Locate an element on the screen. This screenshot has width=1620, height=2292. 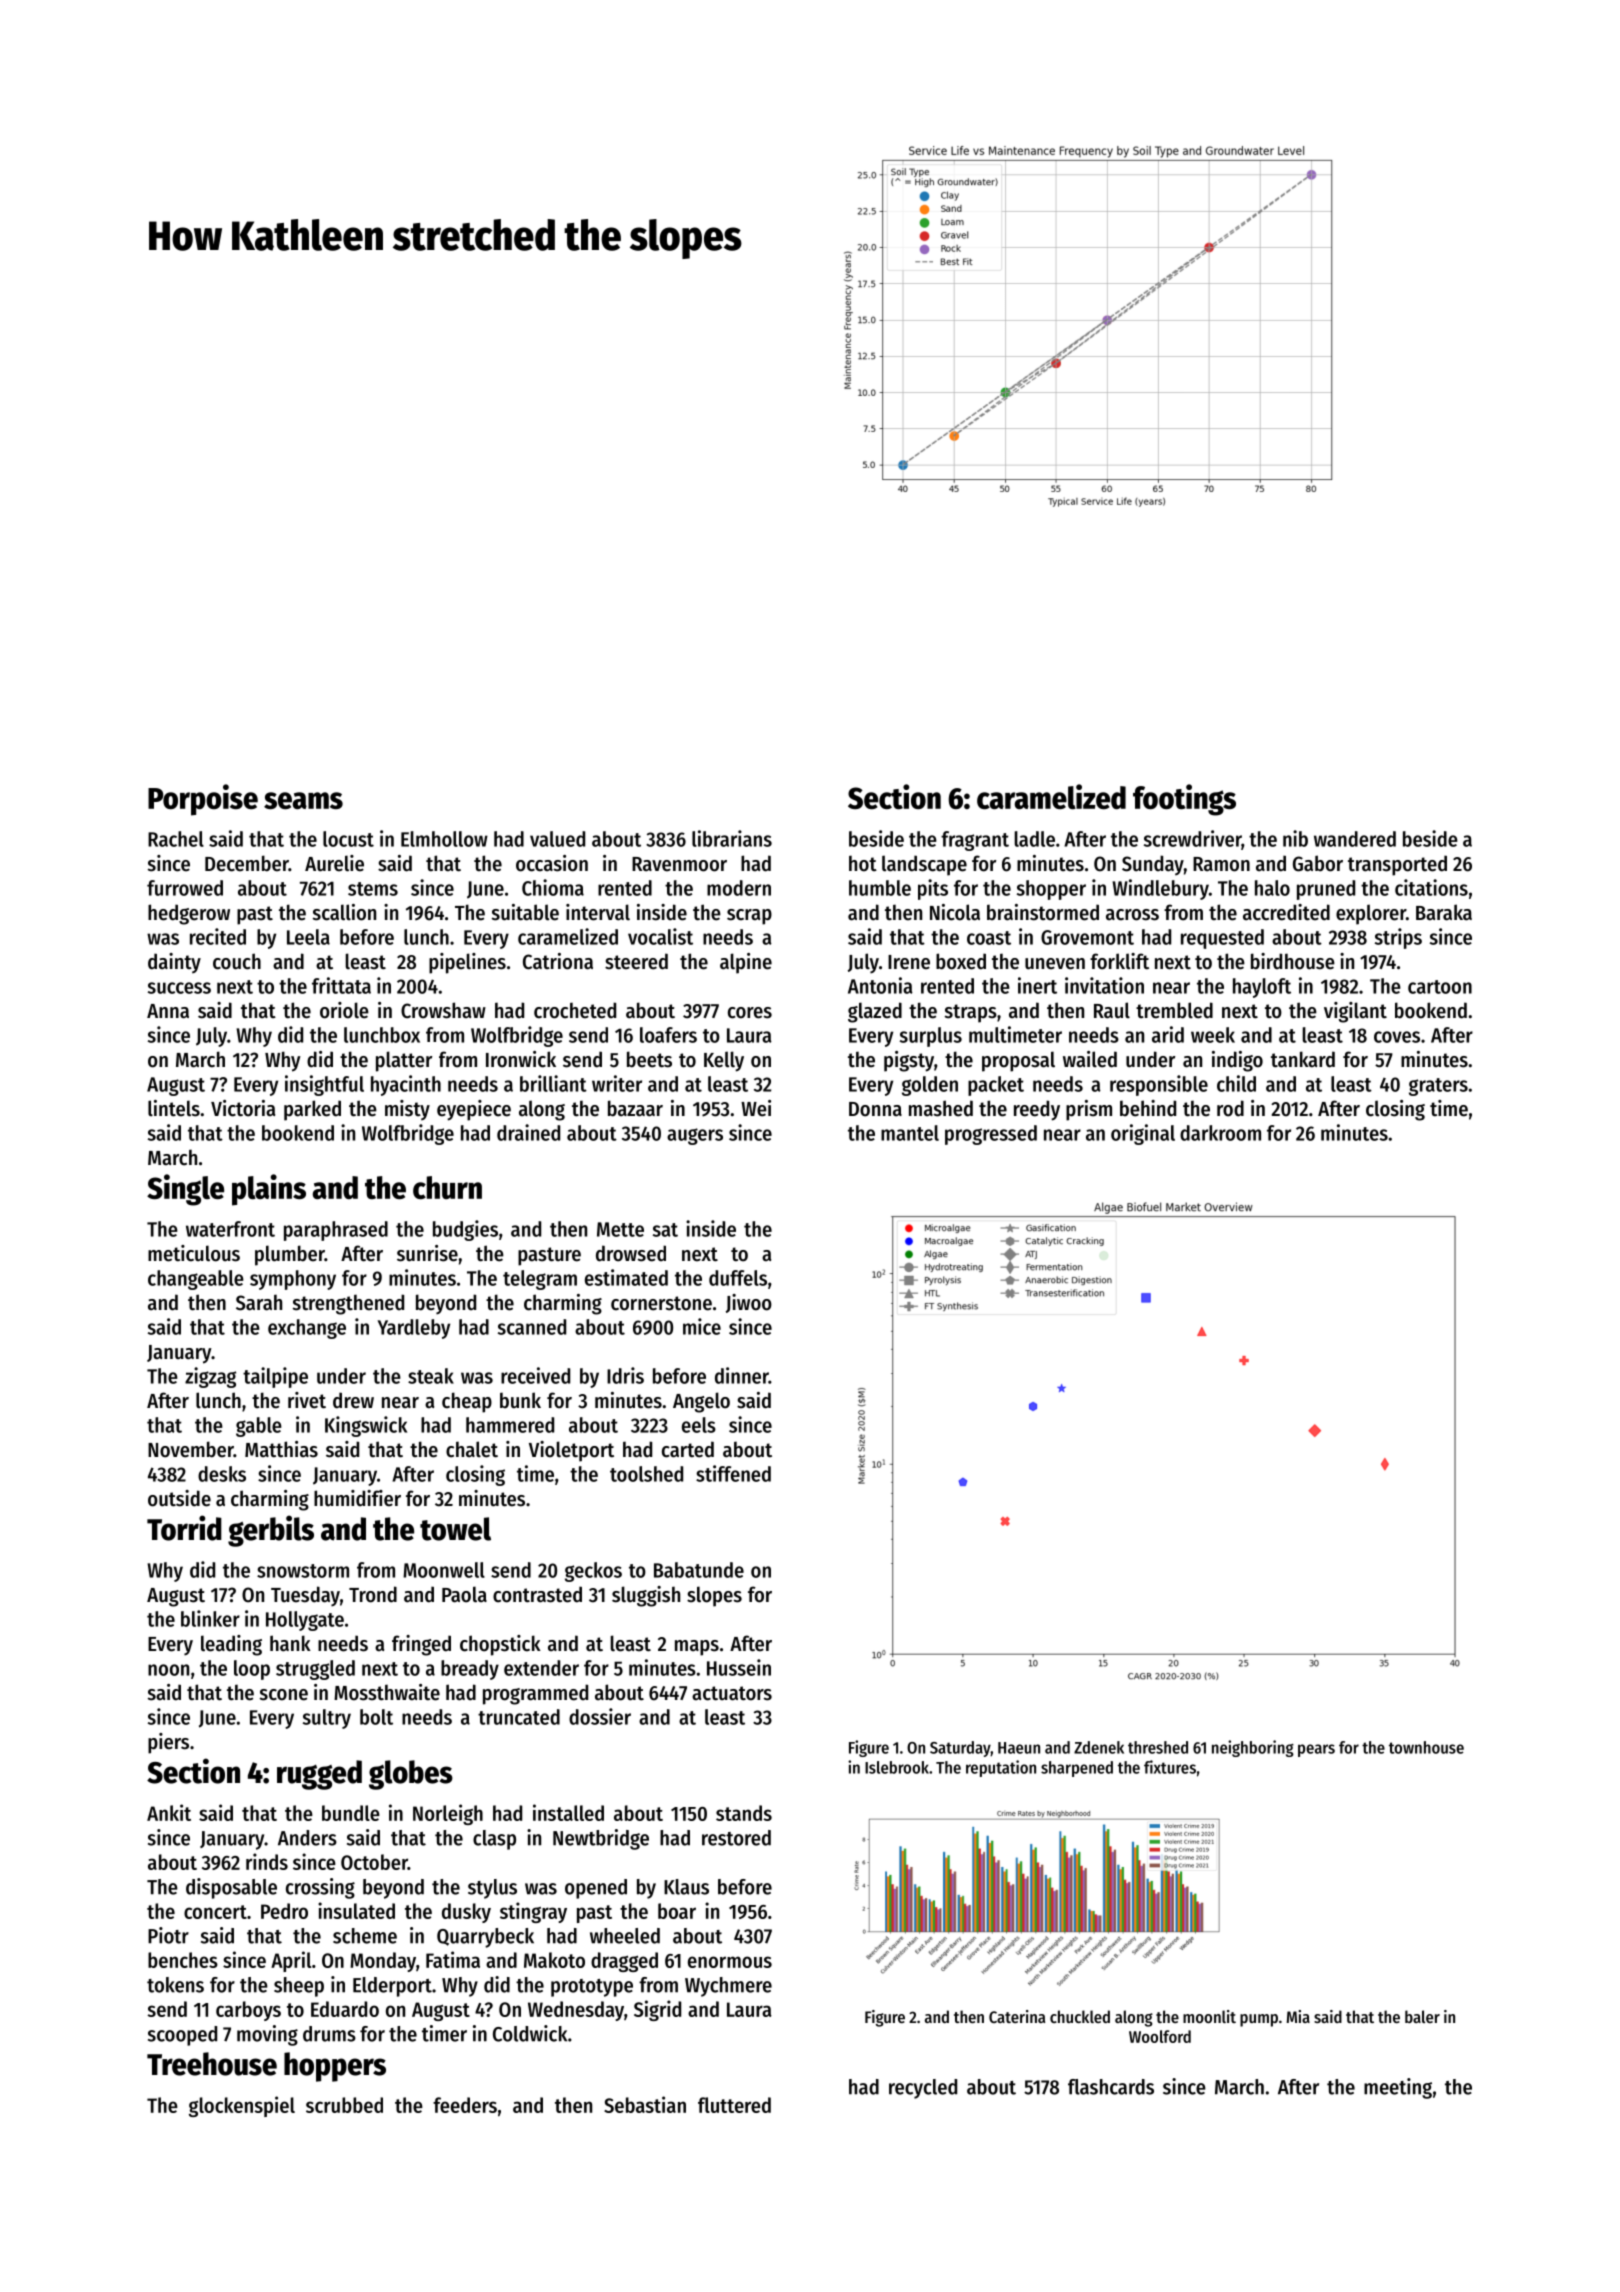
original is located at coordinates (1143, 1134).
